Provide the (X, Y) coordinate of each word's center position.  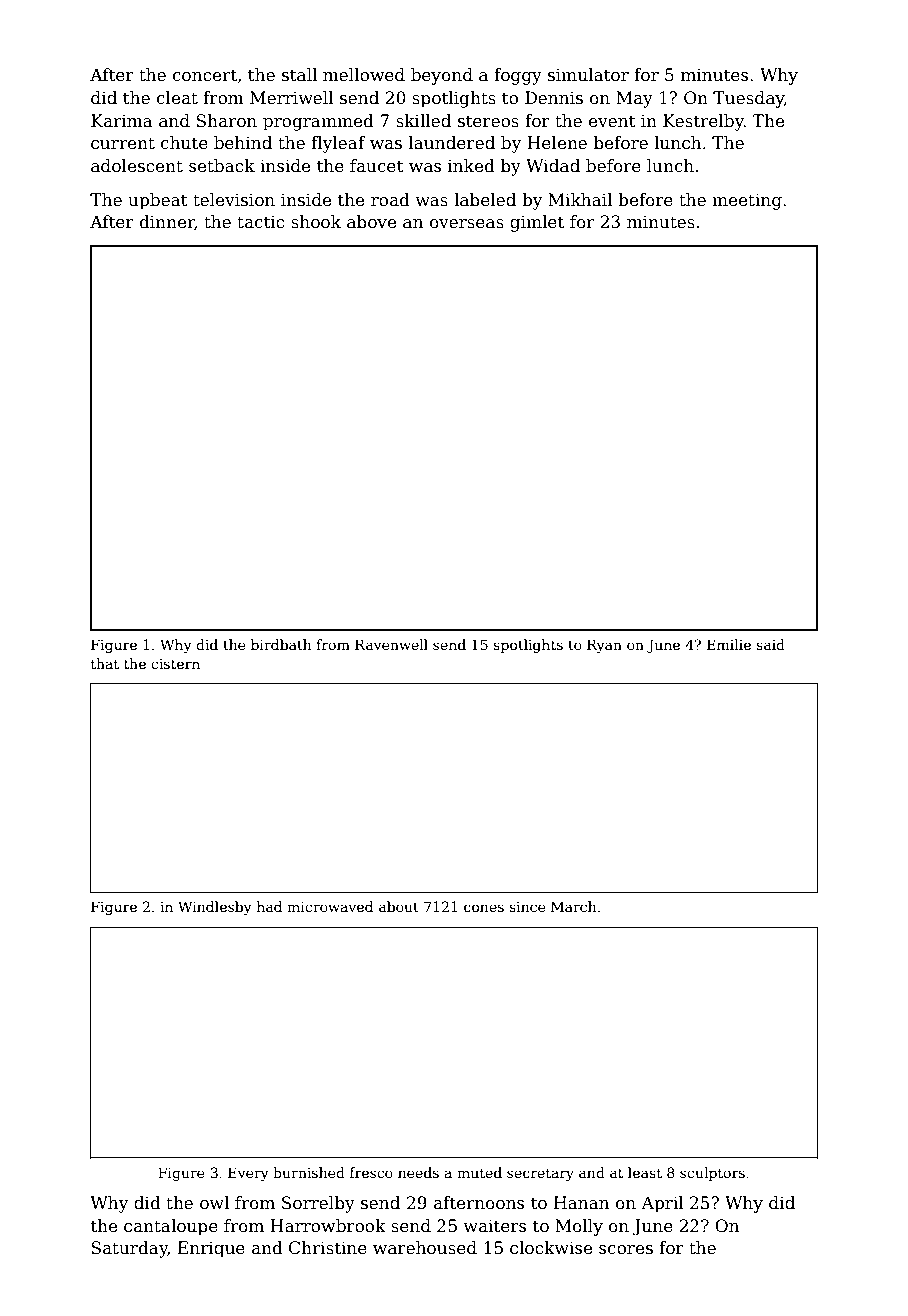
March (574, 906)
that (105, 663)
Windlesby (215, 908)
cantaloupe (171, 1227)
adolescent (137, 166)
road (390, 200)
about (399, 906)
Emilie (729, 644)
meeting (747, 201)
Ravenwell (391, 644)
